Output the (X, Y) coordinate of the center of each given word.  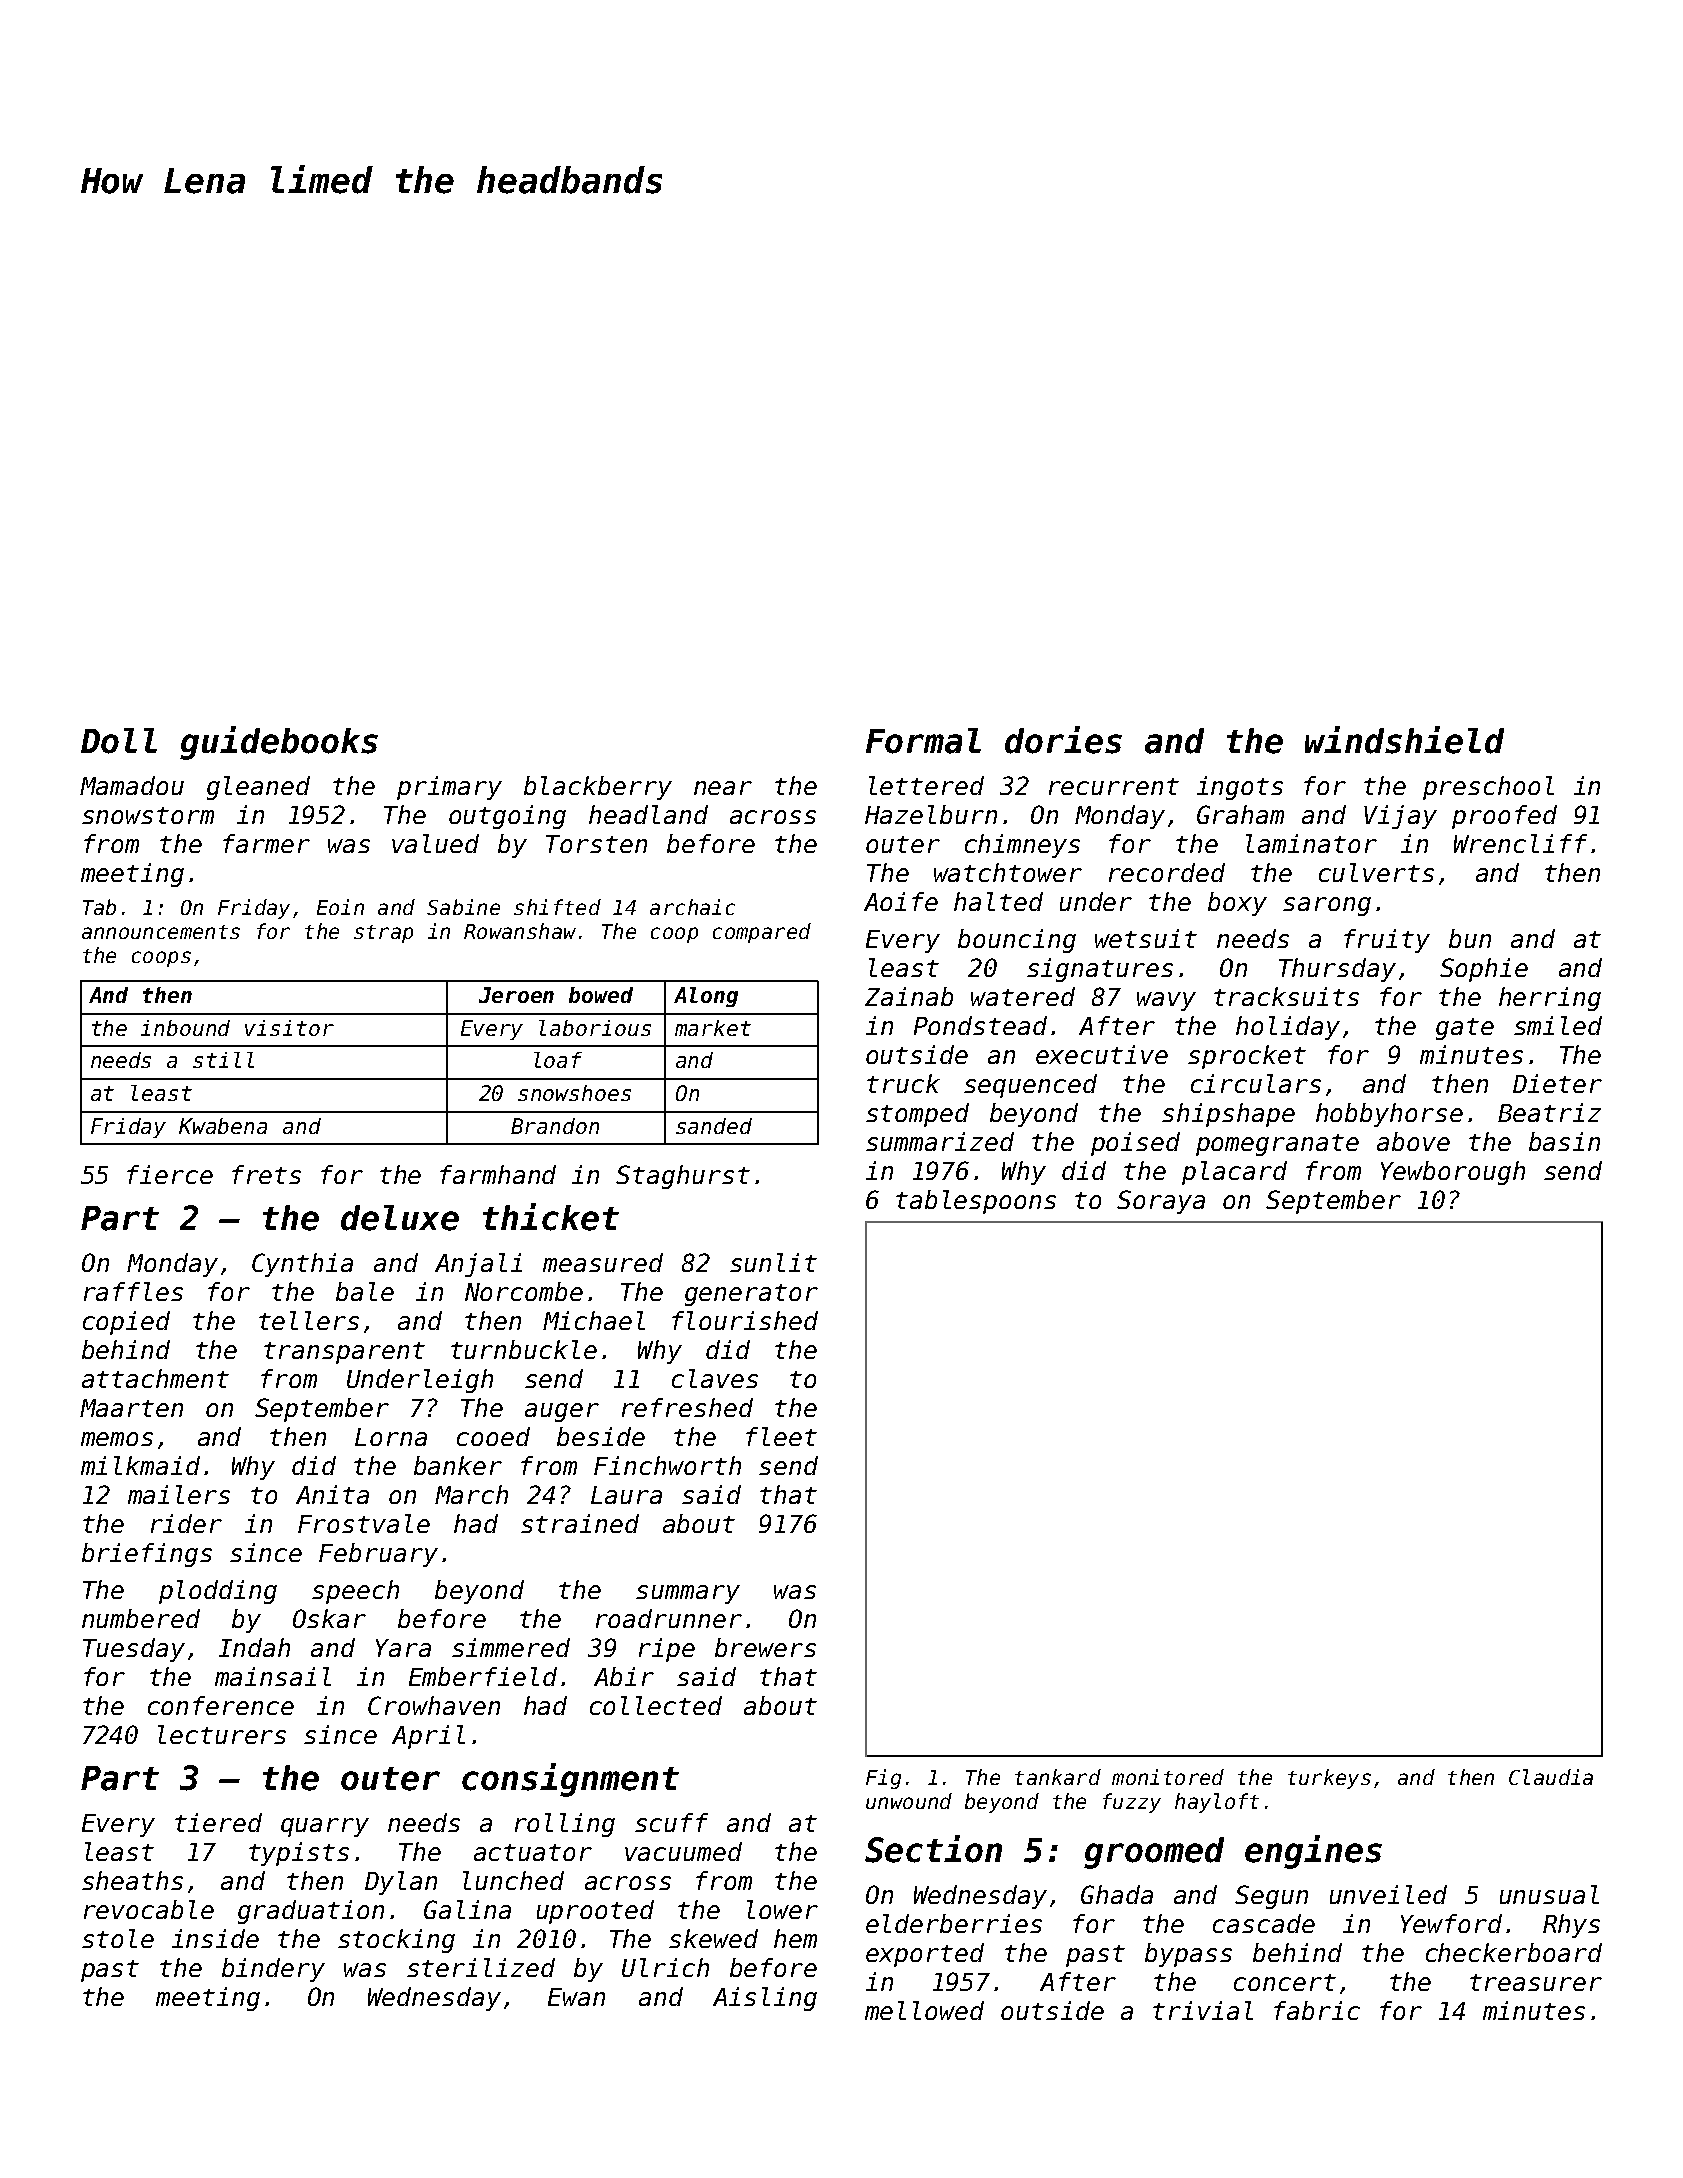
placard (1234, 1173)
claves (715, 1378)
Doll (119, 741)
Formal (923, 741)
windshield (1404, 740)
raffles (133, 1291)
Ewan (576, 1997)
